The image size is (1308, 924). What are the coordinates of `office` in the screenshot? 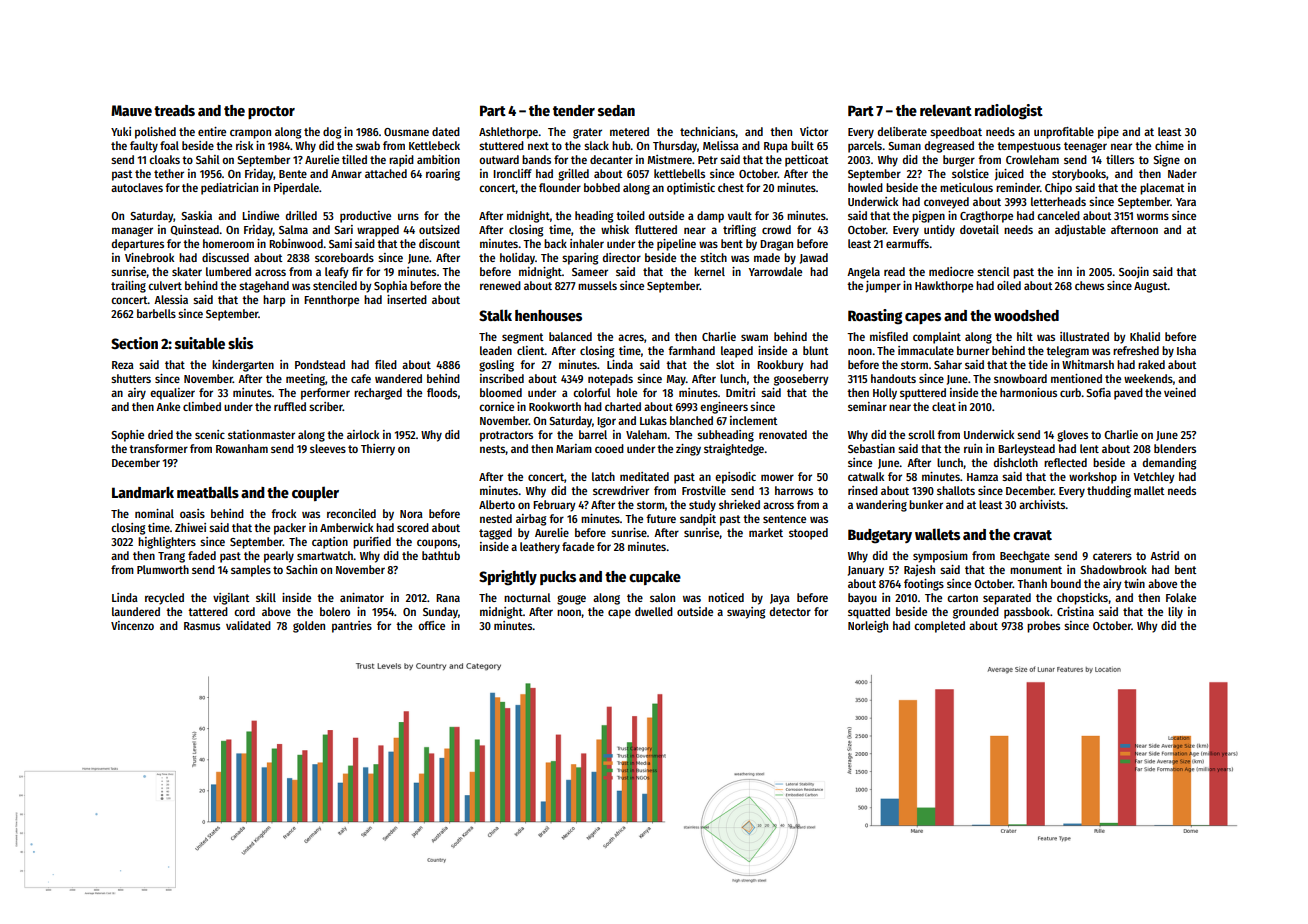 It's located at (431, 625).
